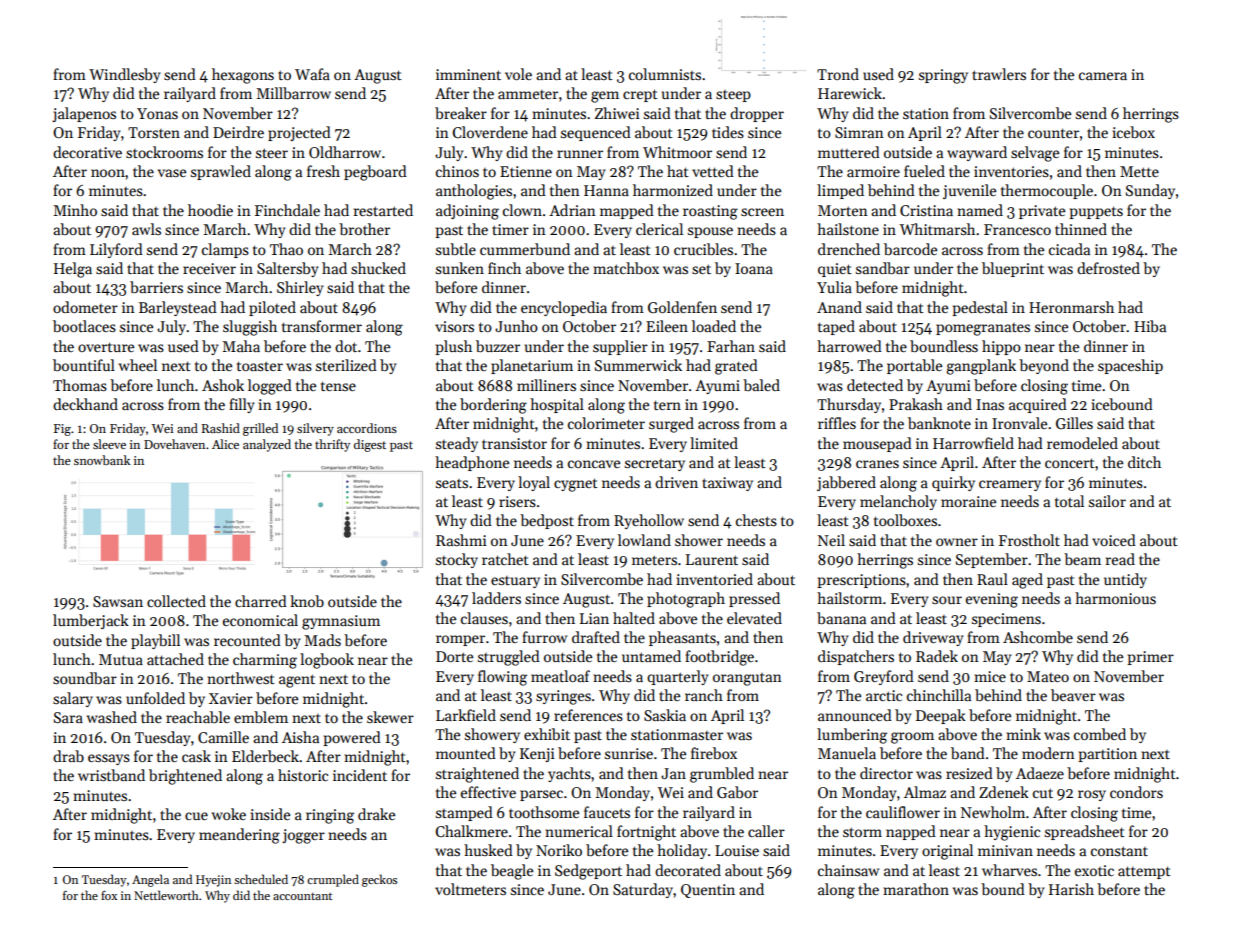  I want to click on decorative, so click(87, 152).
